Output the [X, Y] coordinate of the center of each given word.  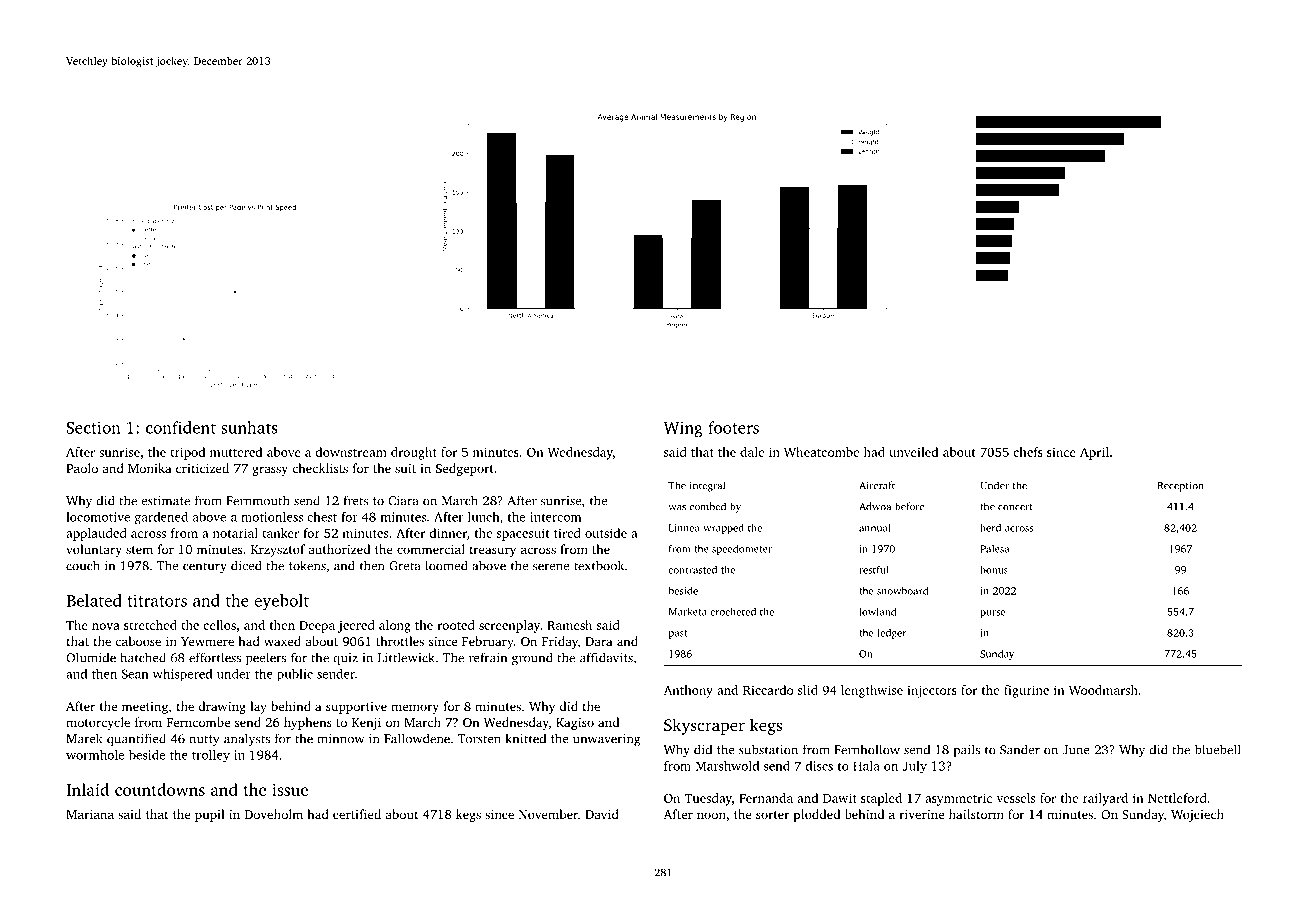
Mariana [90, 814]
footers [733, 427]
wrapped [723, 528]
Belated [94, 600]
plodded [816, 815]
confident [181, 427]
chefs [1028, 452]
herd [990, 527]
